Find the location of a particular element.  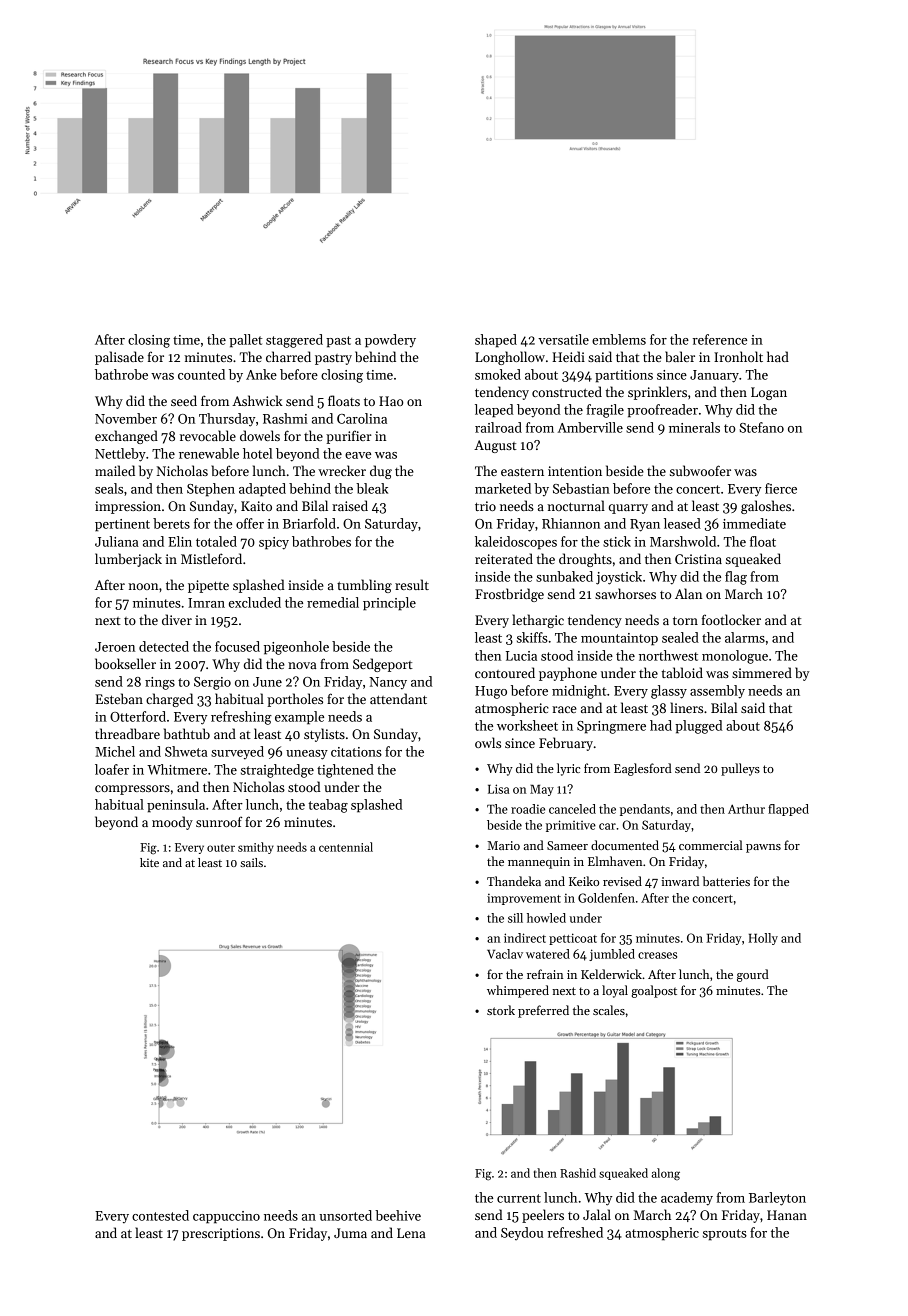

baler is located at coordinates (680, 356).
